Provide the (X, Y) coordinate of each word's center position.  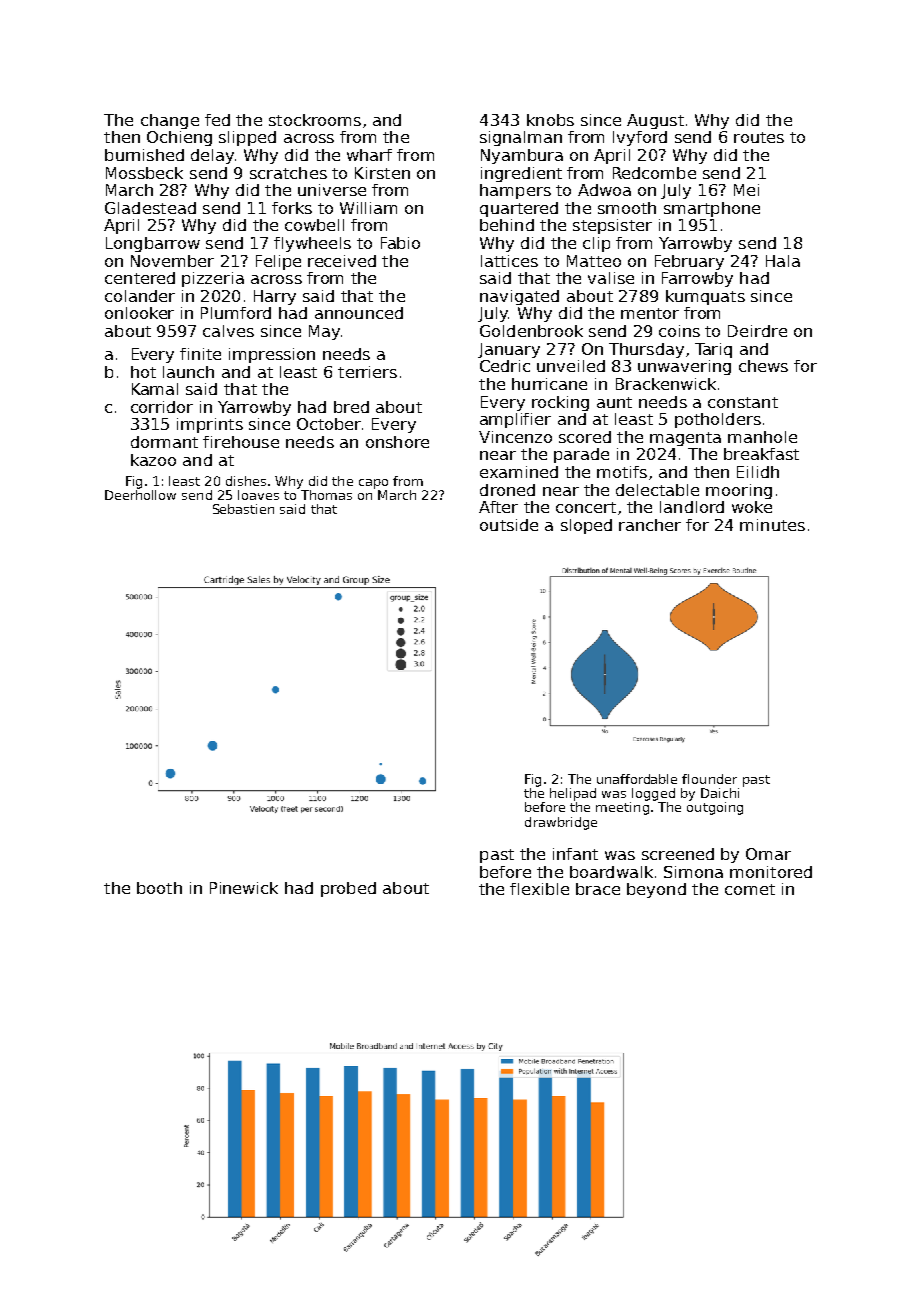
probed (348, 889)
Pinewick (244, 888)
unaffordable (637, 779)
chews (763, 366)
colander (140, 296)
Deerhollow (140, 495)
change (170, 121)
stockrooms (315, 120)
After (498, 507)
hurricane (549, 384)
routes (759, 137)
